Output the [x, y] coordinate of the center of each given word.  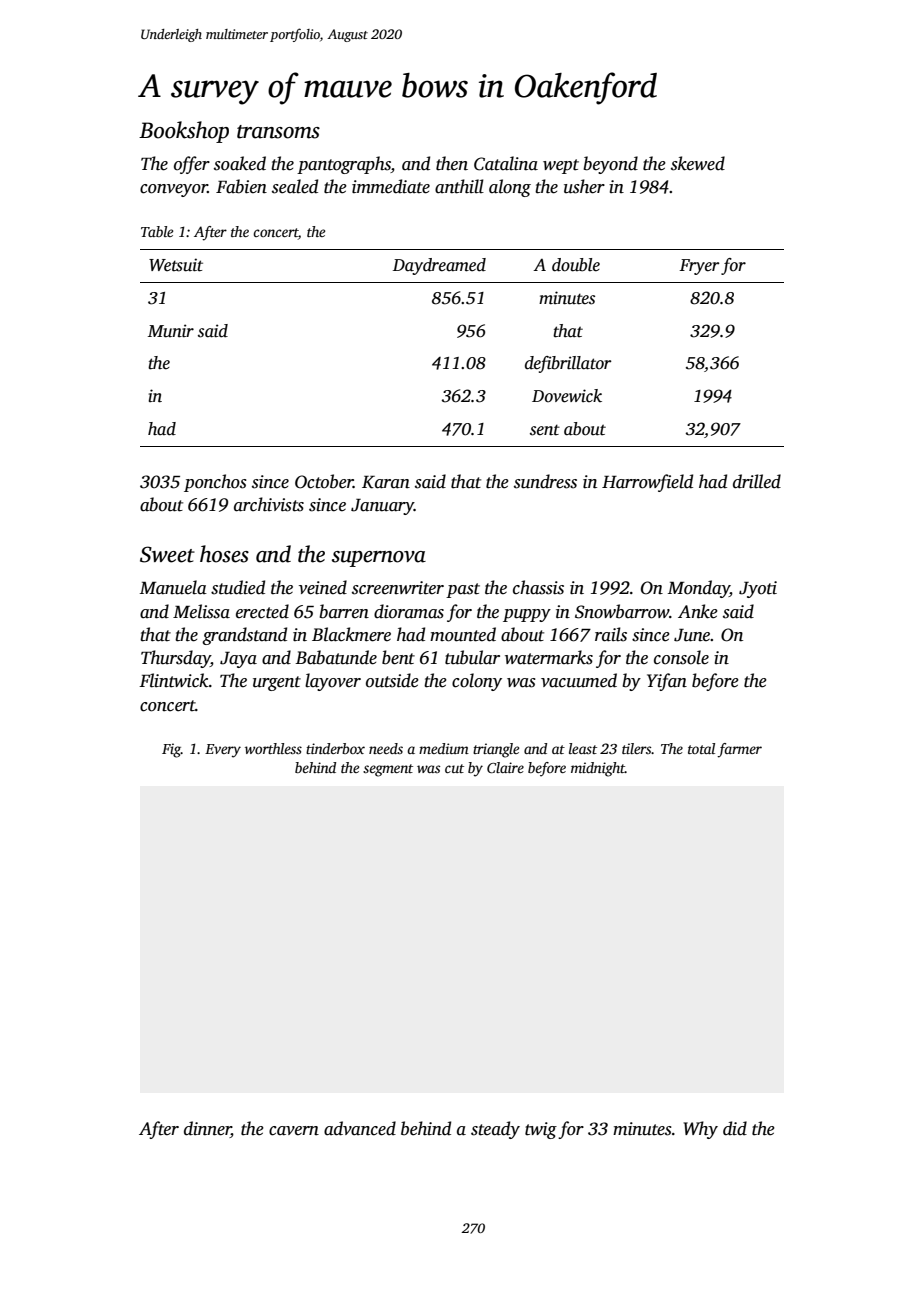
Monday [699, 589]
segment [388, 770]
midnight [598, 769]
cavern [294, 1131]
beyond [610, 165]
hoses [224, 554]
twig [541, 1130]
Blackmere [351, 634]
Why [701, 1130]
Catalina [506, 163]
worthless [273, 748]
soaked [240, 163]
